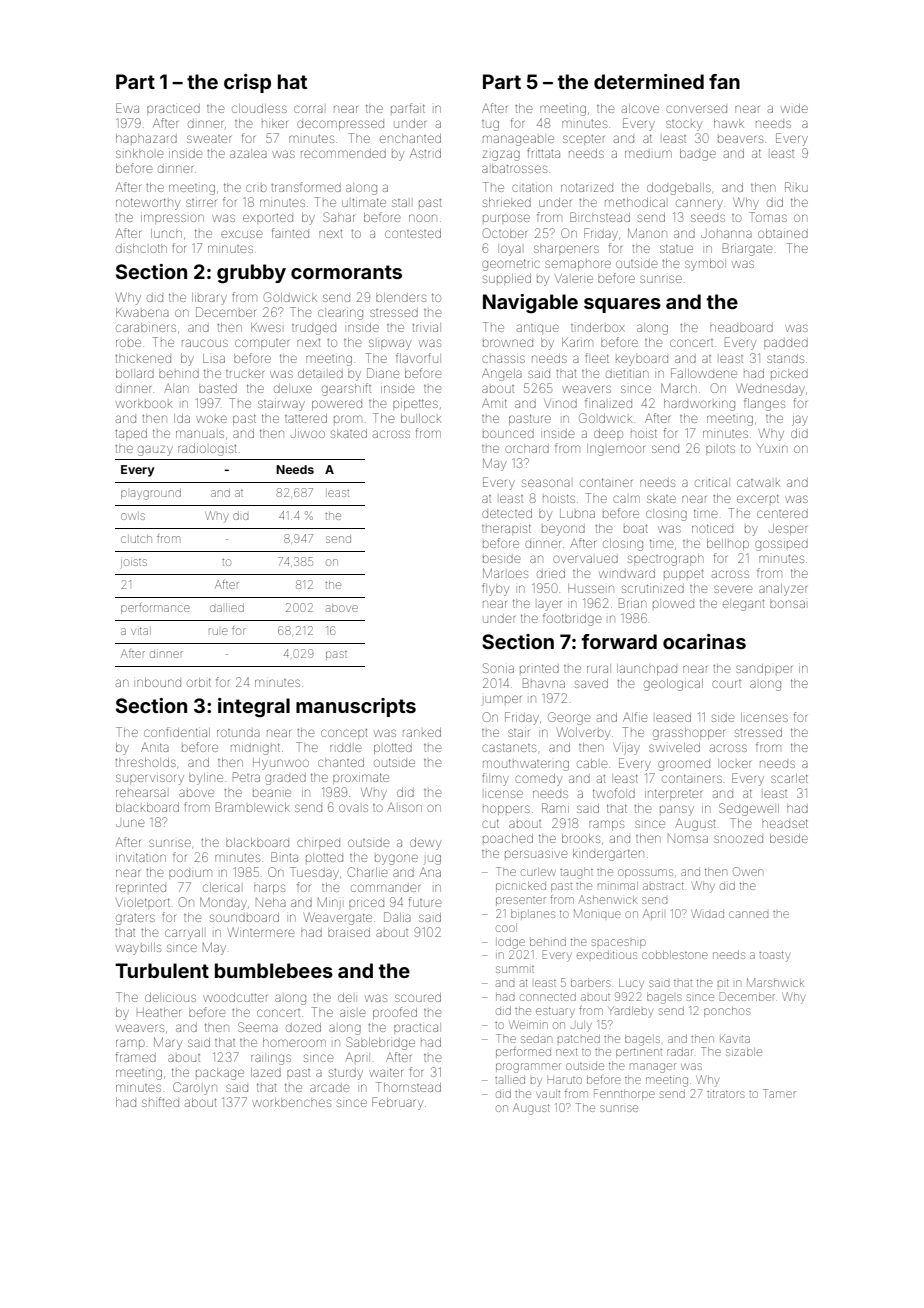  What do you see at coordinates (724, 81) in the document?
I see `fan` at bounding box center [724, 81].
